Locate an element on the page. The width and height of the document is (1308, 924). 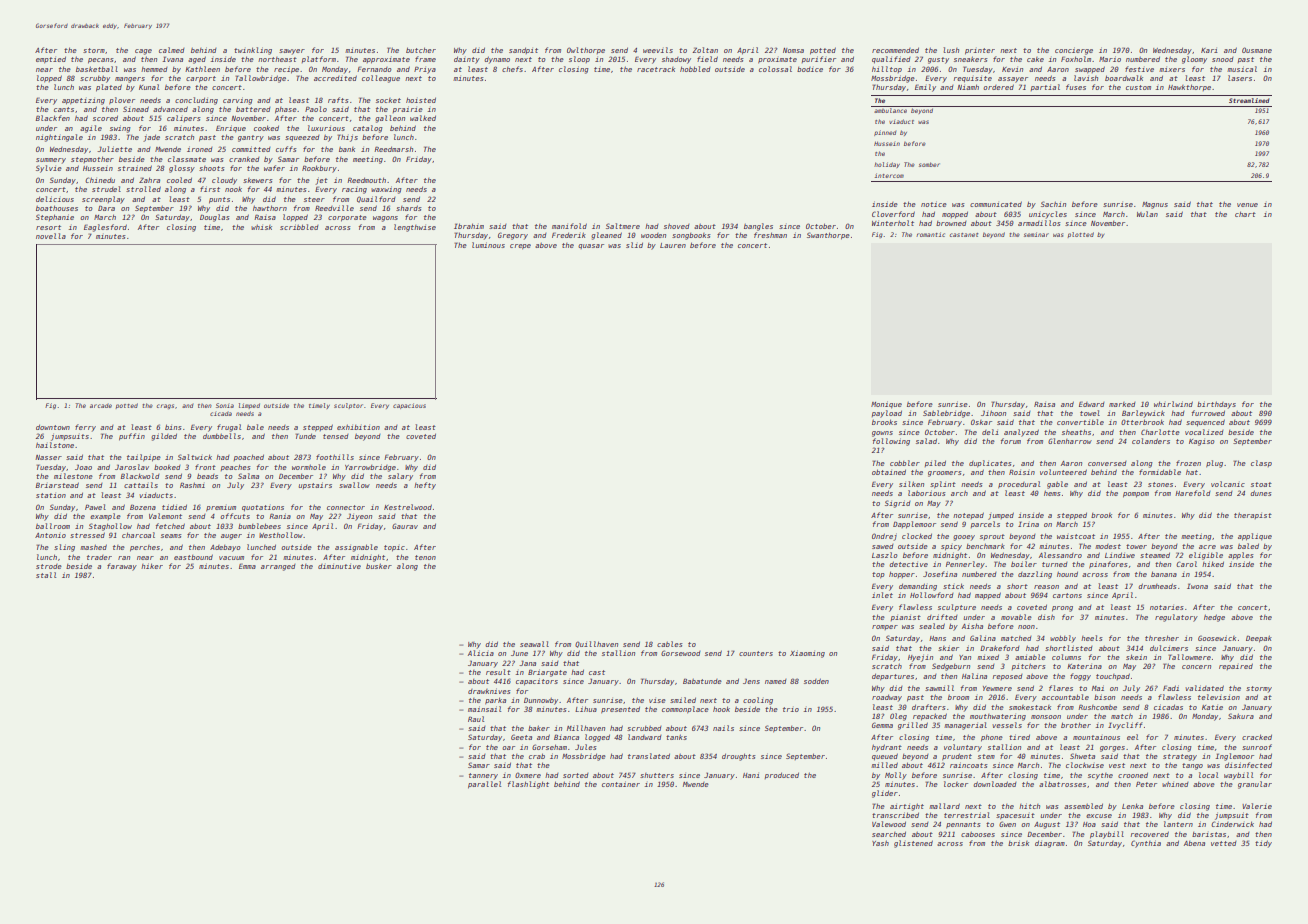
plug is located at coordinates (1214, 464).
